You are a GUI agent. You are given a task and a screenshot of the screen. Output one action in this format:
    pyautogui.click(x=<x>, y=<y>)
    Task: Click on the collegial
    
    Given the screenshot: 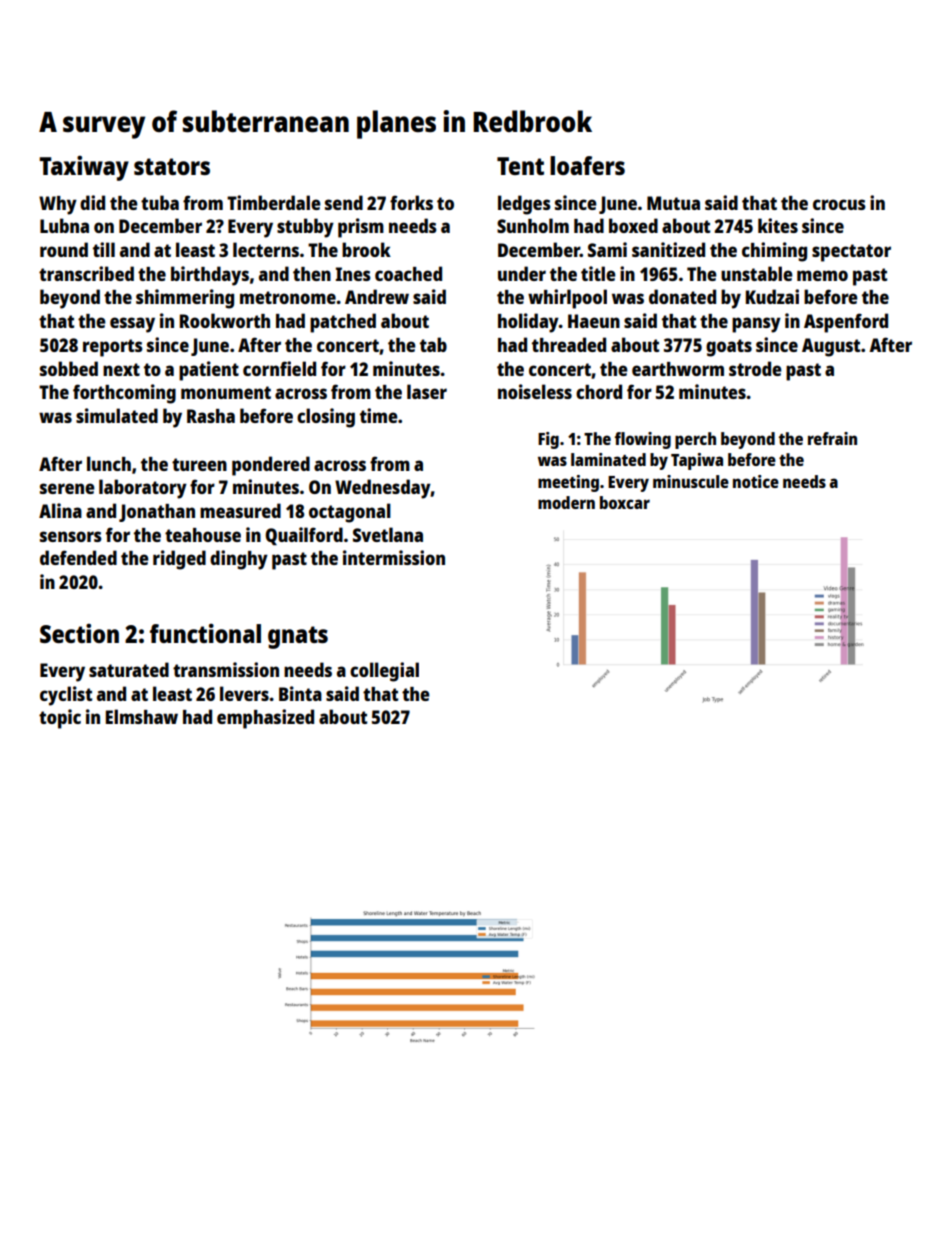 What is the action you would take?
    pyautogui.click(x=384, y=672)
